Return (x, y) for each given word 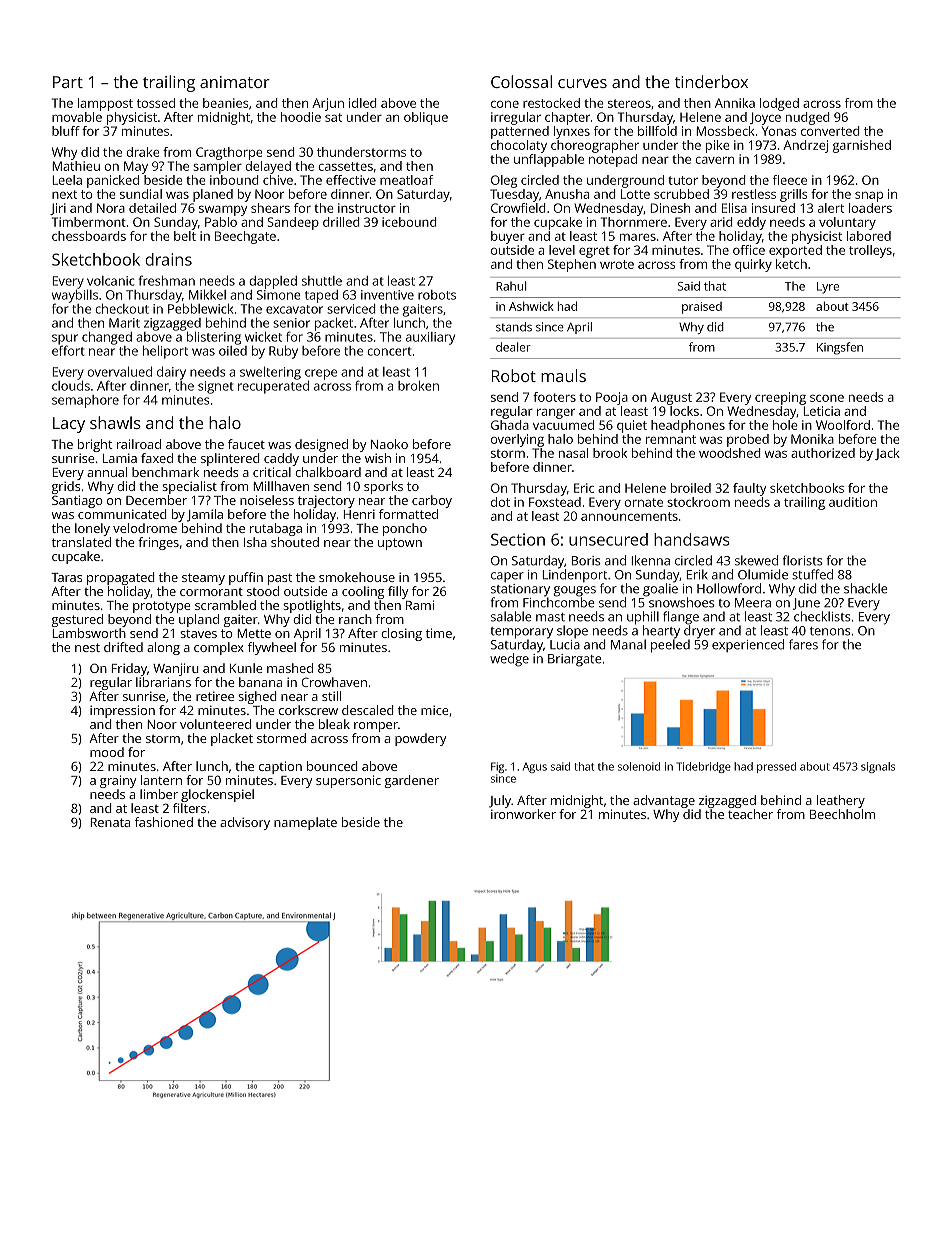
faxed (157, 458)
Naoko (389, 444)
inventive (387, 295)
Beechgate (245, 237)
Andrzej (805, 146)
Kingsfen (840, 348)
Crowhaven (334, 682)
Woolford (843, 425)
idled (362, 103)
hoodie (301, 117)
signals (878, 767)
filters (189, 808)
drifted (123, 647)
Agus (535, 768)
